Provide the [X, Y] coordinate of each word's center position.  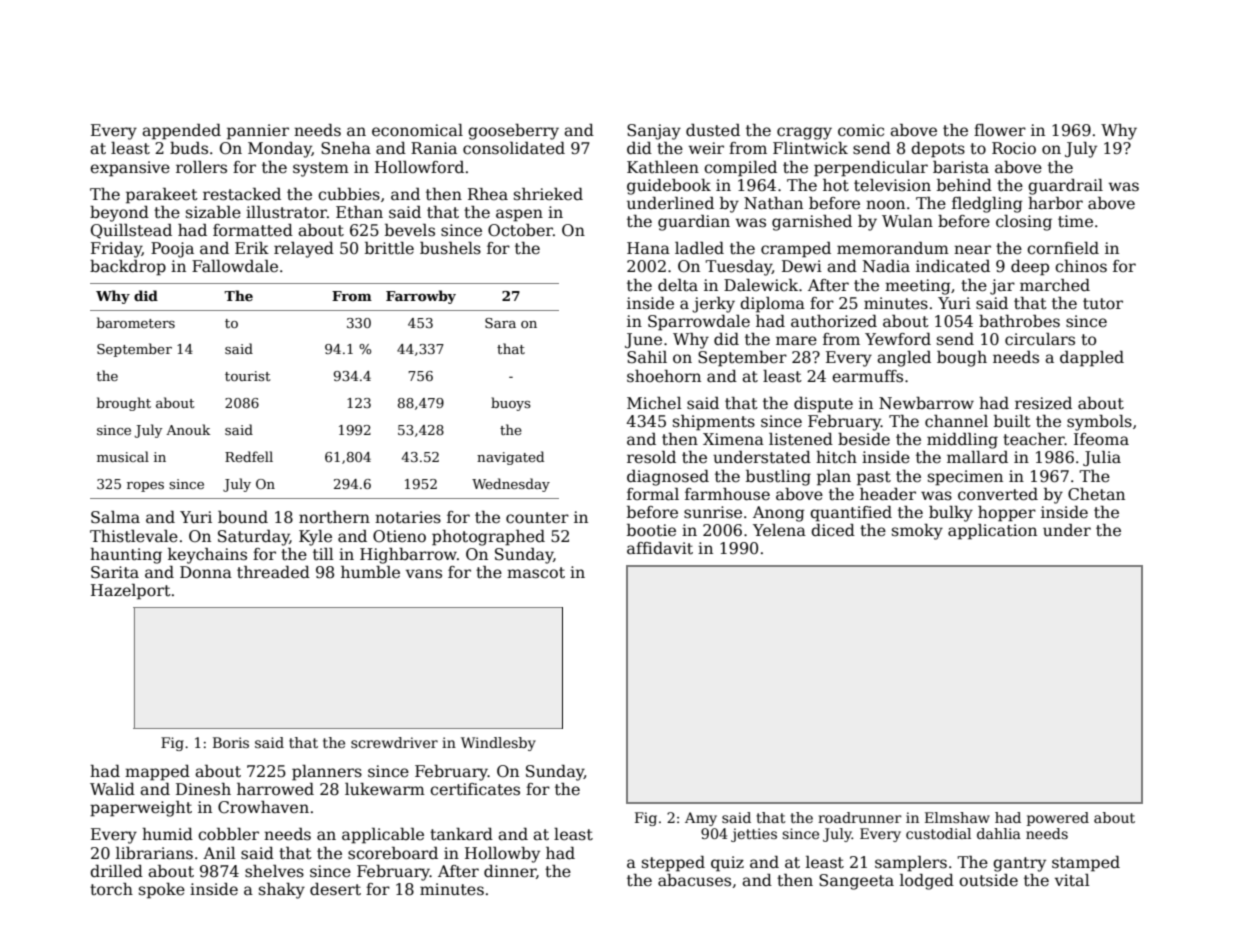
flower [1000, 130]
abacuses [694, 880]
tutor [1103, 304]
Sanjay [654, 132]
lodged [927, 882]
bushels [450, 248]
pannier [258, 132]
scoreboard [393, 853]
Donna [206, 572]
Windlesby [498, 744]
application [992, 532]
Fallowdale [235, 266]
